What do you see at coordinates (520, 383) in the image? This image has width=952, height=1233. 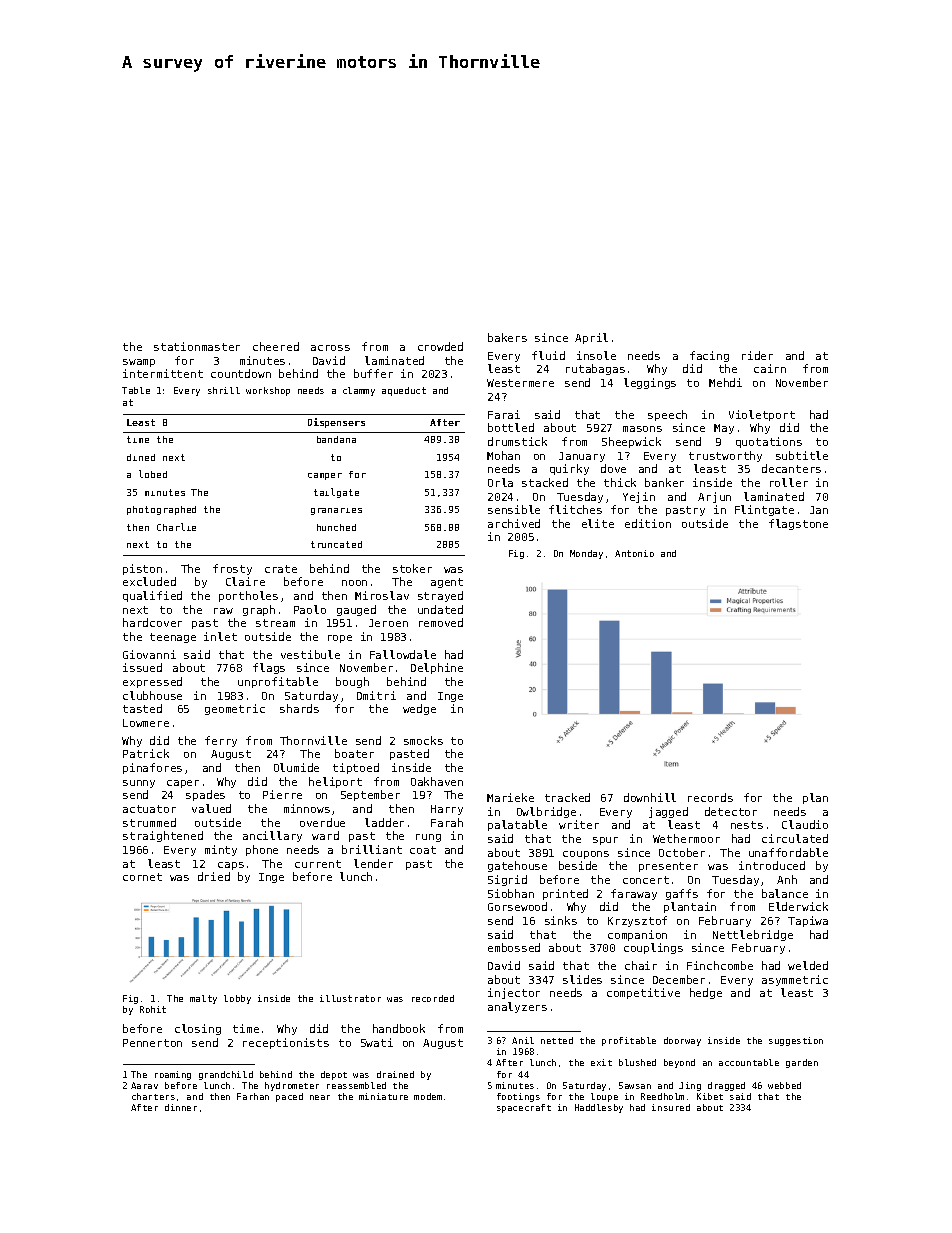 I see `Westermere` at bounding box center [520, 383].
